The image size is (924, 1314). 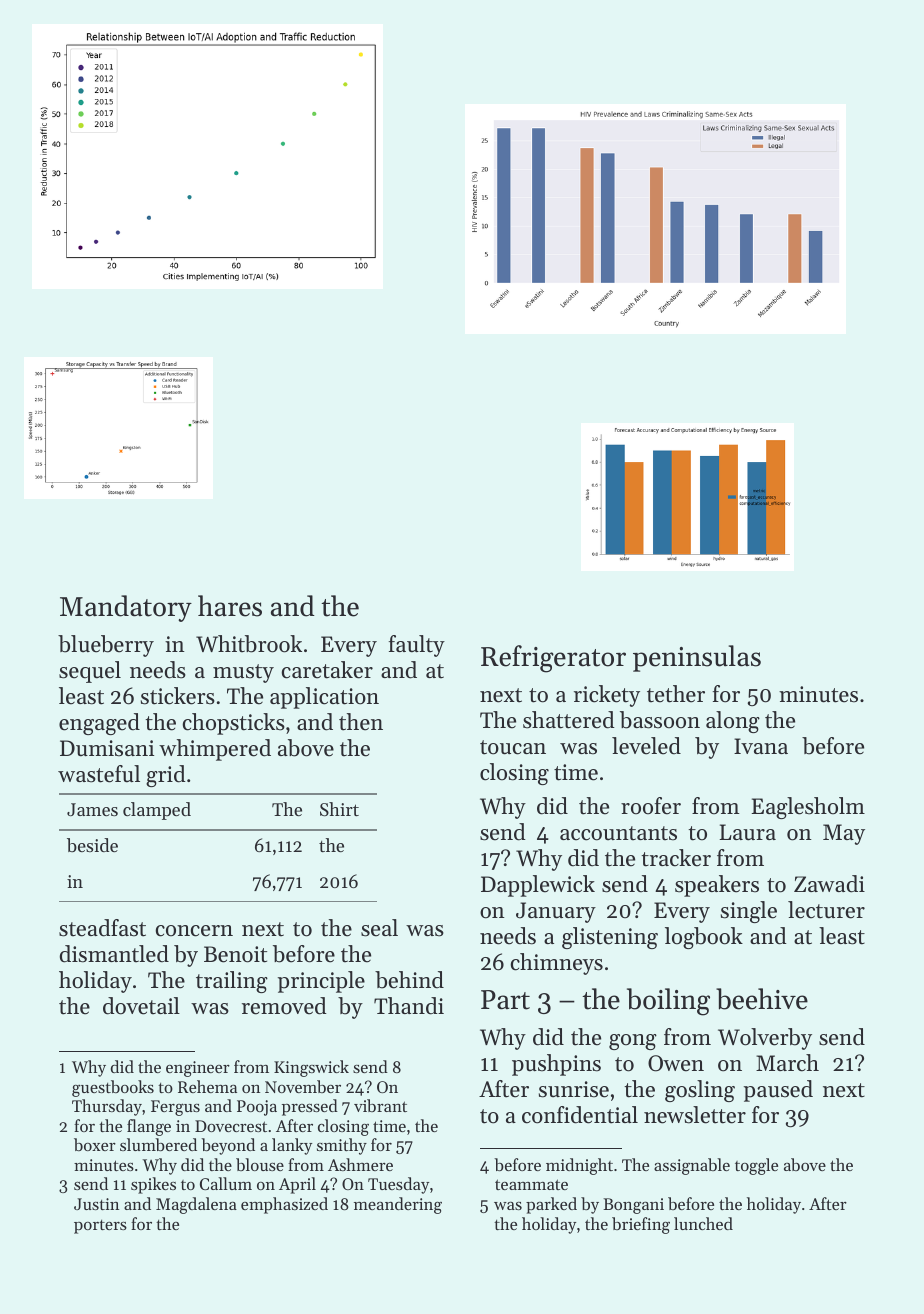 What do you see at coordinates (756, 1166) in the screenshot?
I see `toggle` at bounding box center [756, 1166].
